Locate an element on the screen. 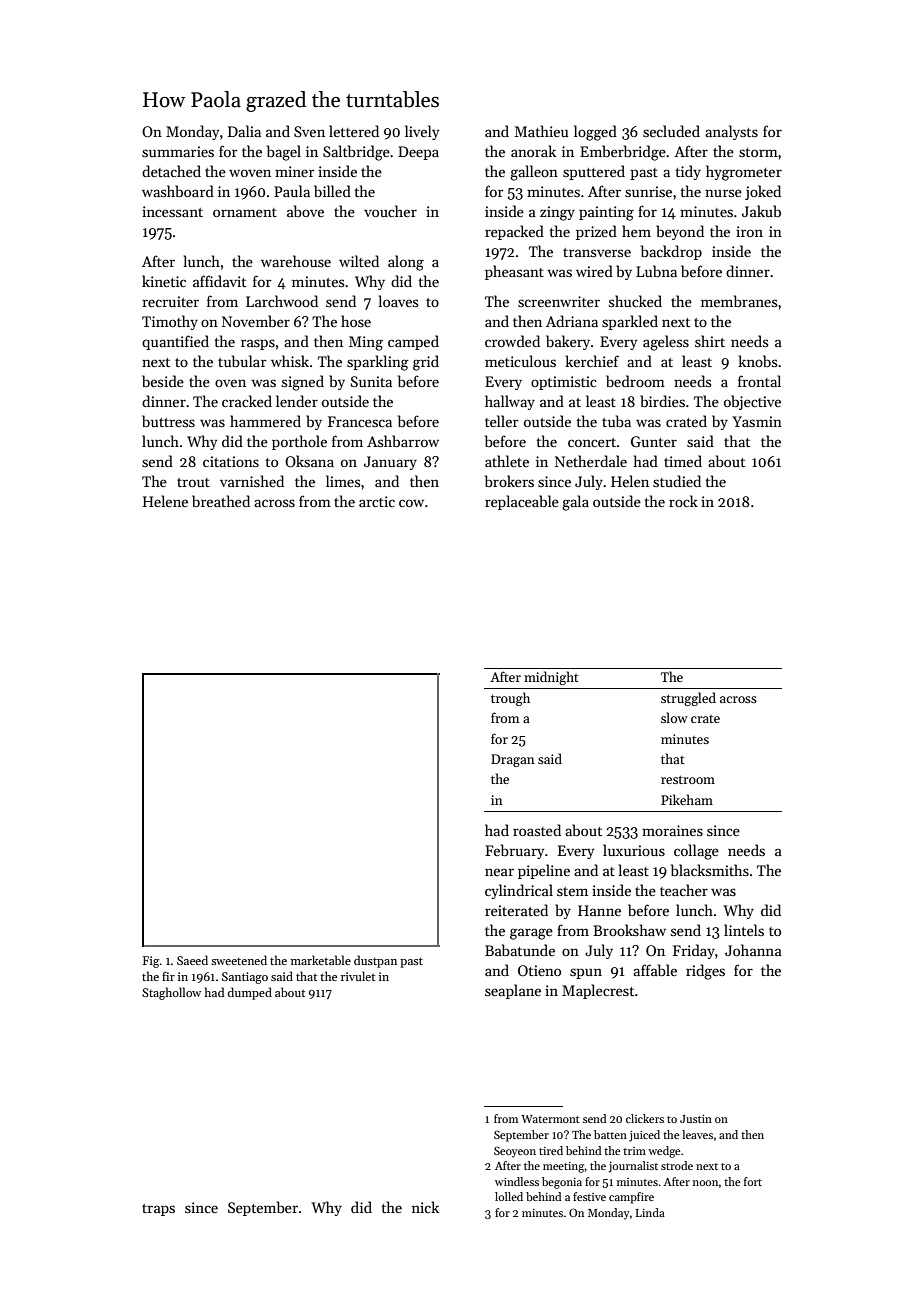 The image size is (924, 1314). Gunter is located at coordinates (654, 441).
